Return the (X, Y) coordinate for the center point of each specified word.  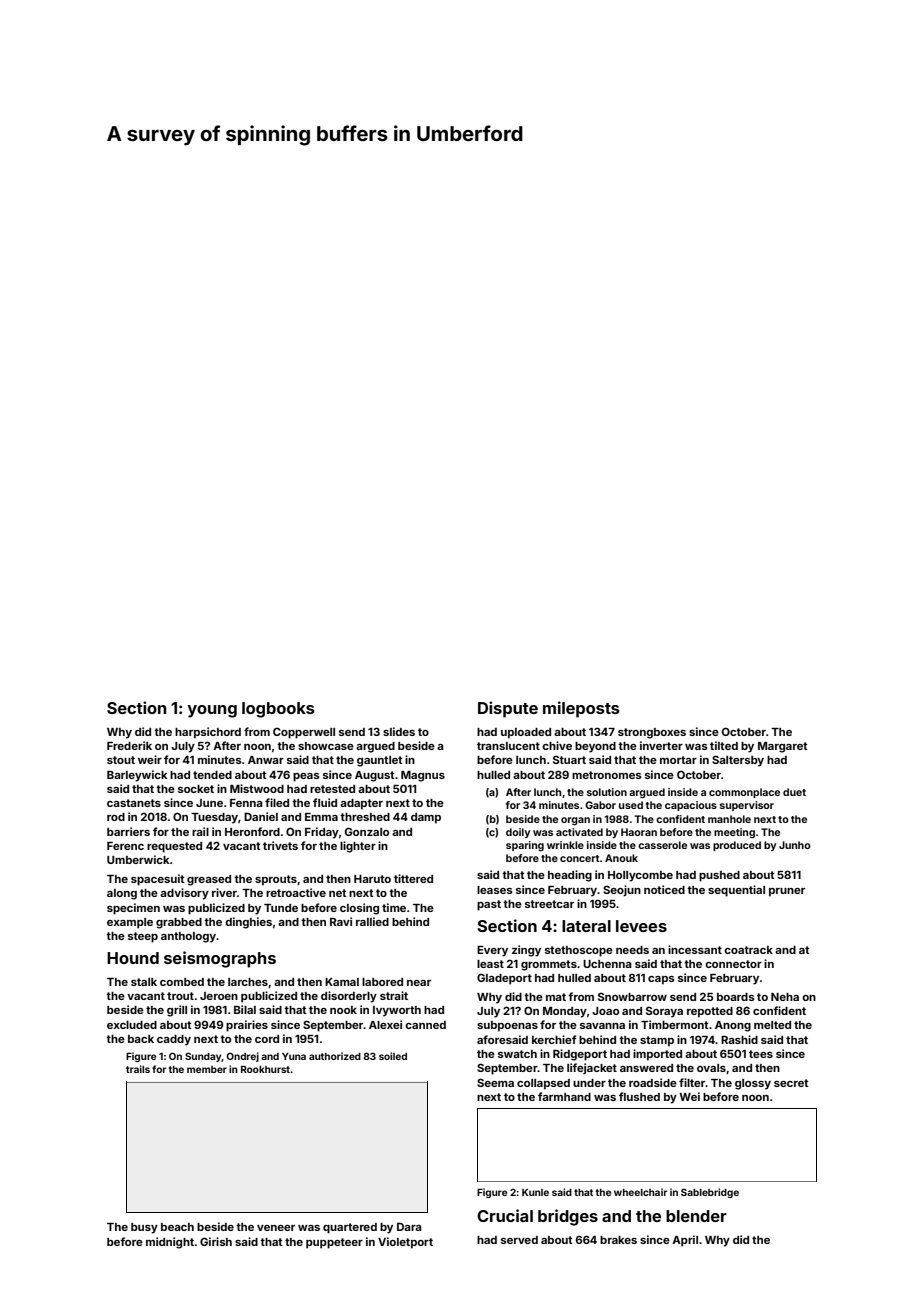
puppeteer (334, 1243)
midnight (170, 1243)
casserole (662, 845)
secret (791, 1083)
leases (495, 890)
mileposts (581, 709)
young (212, 711)
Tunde (281, 908)
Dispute (508, 709)
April (685, 1241)
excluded (132, 1025)
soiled (393, 1056)
